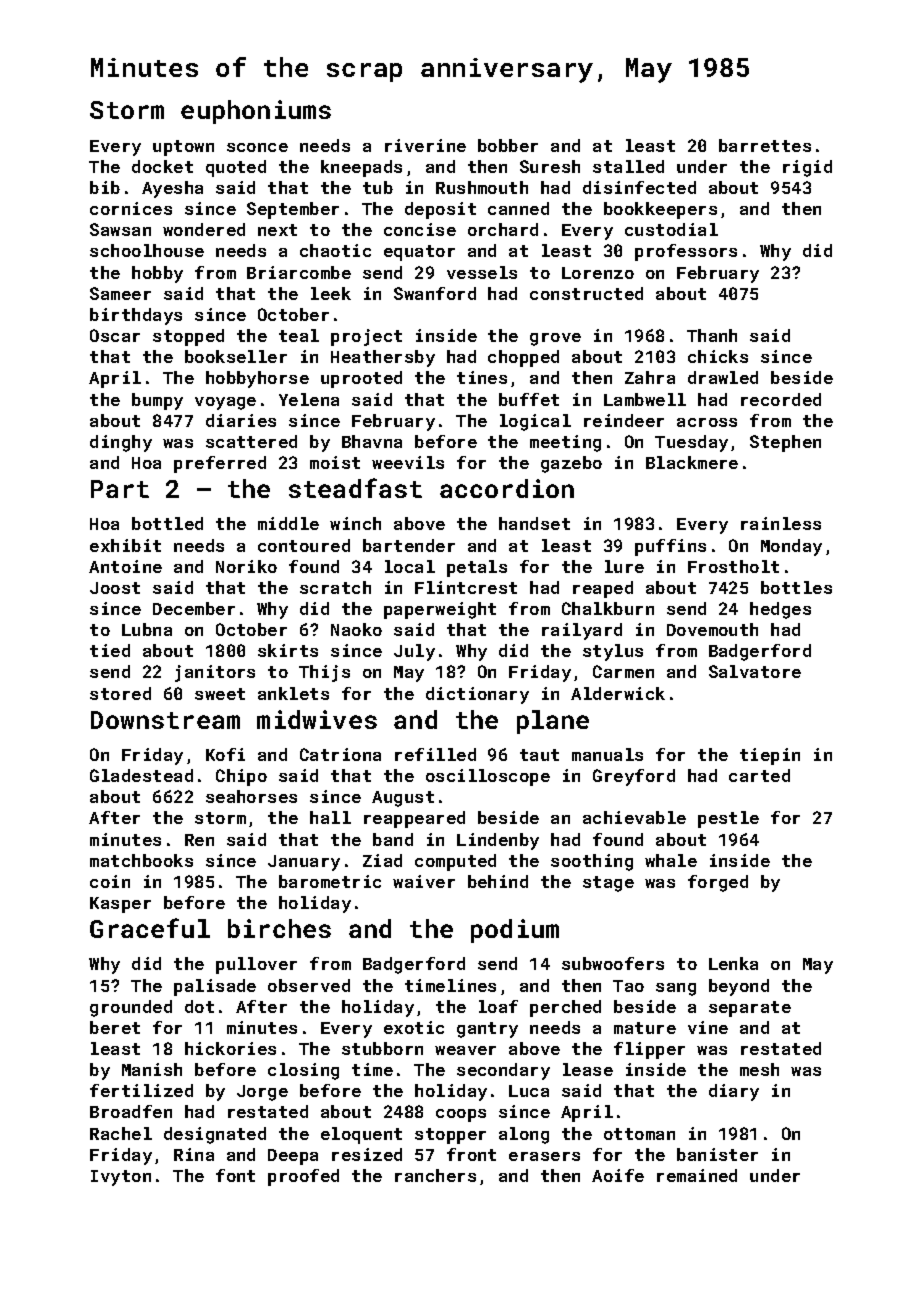 The width and height of the page is (924, 1308). I want to click on tines, so click(482, 377).
